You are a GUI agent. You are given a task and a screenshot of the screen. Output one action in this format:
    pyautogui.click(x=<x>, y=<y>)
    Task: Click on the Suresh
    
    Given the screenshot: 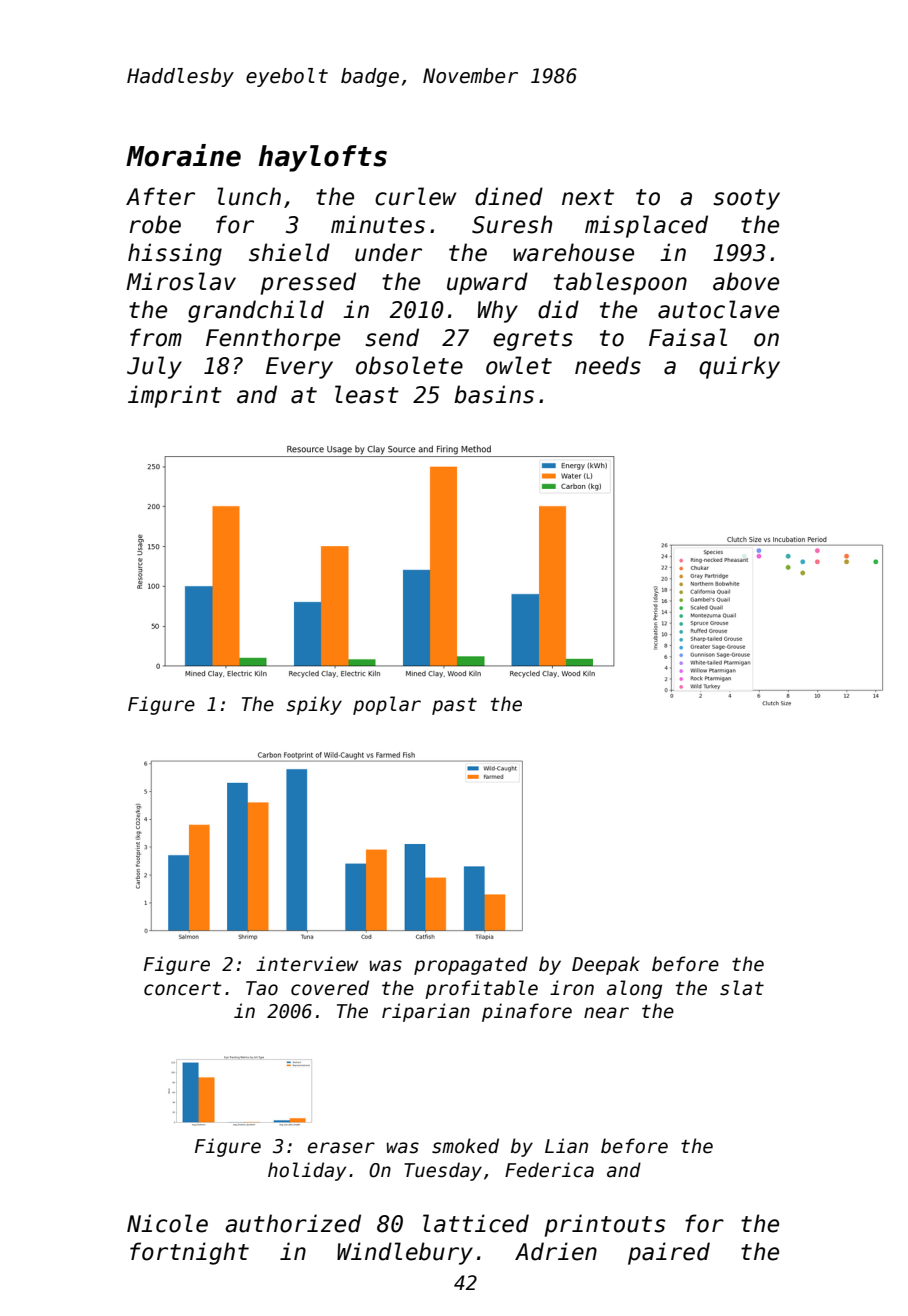 What is the action you would take?
    pyautogui.click(x=512, y=224)
